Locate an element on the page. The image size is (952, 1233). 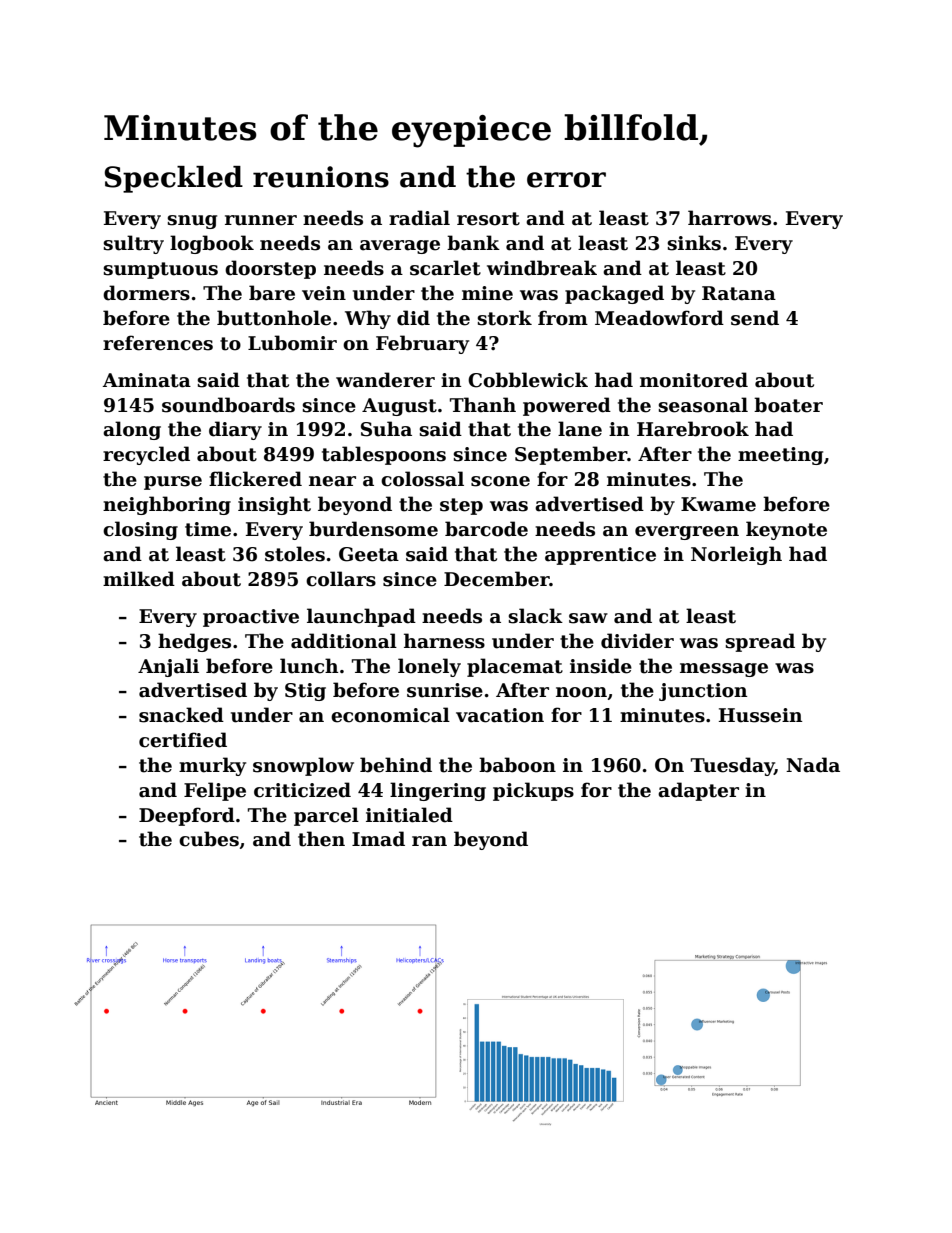
stoles is located at coordinates (295, 554).
